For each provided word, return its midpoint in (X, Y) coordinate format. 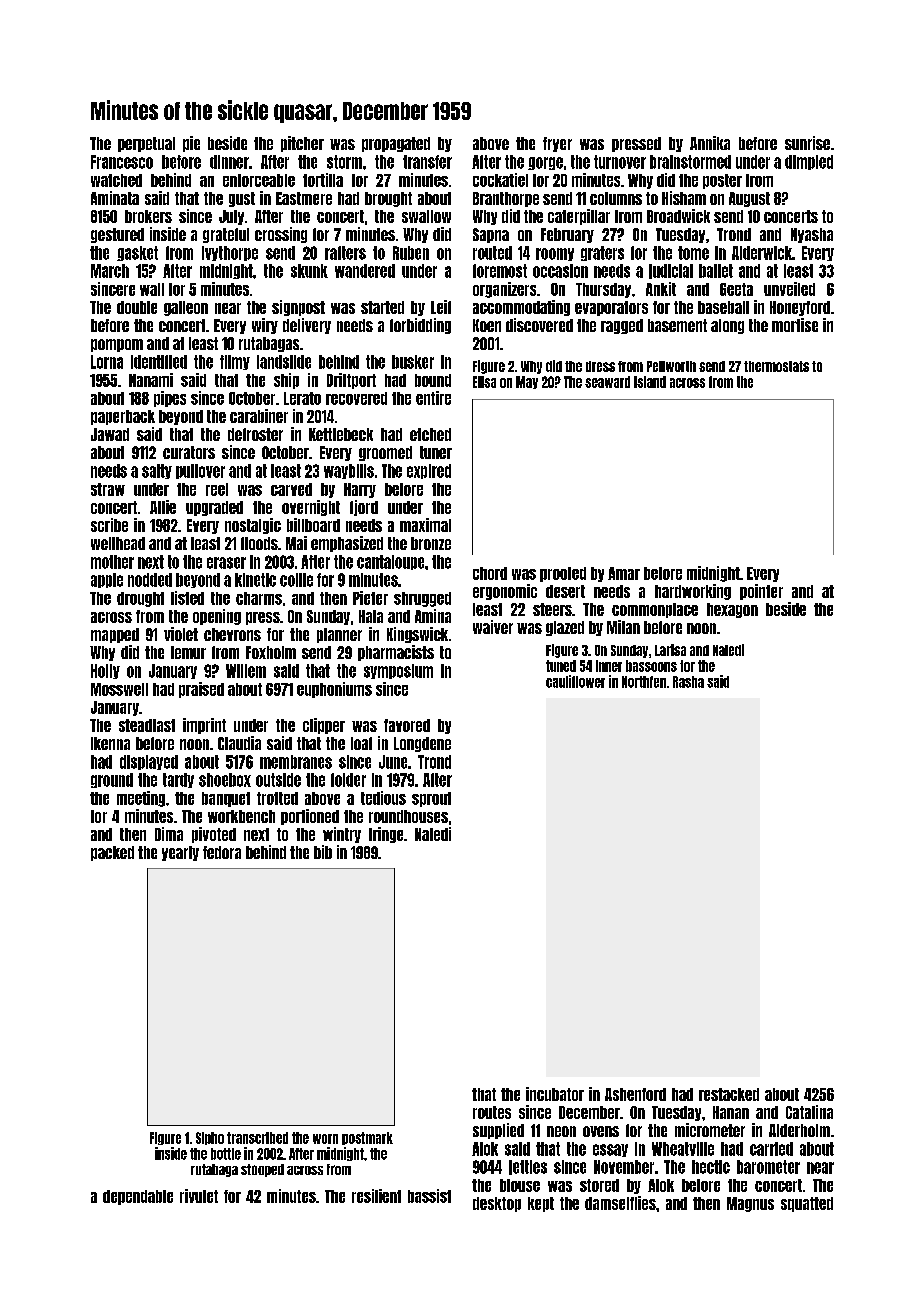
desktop (497, 1204)
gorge (545, 163)
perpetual (146, 144)
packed (112, 853)
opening (217, 617)
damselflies (620, 1203)
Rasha (688, 682)
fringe (386, 835)
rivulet (199, 1196)
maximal (425, 525)
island (650, 382)
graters (602, 253)
